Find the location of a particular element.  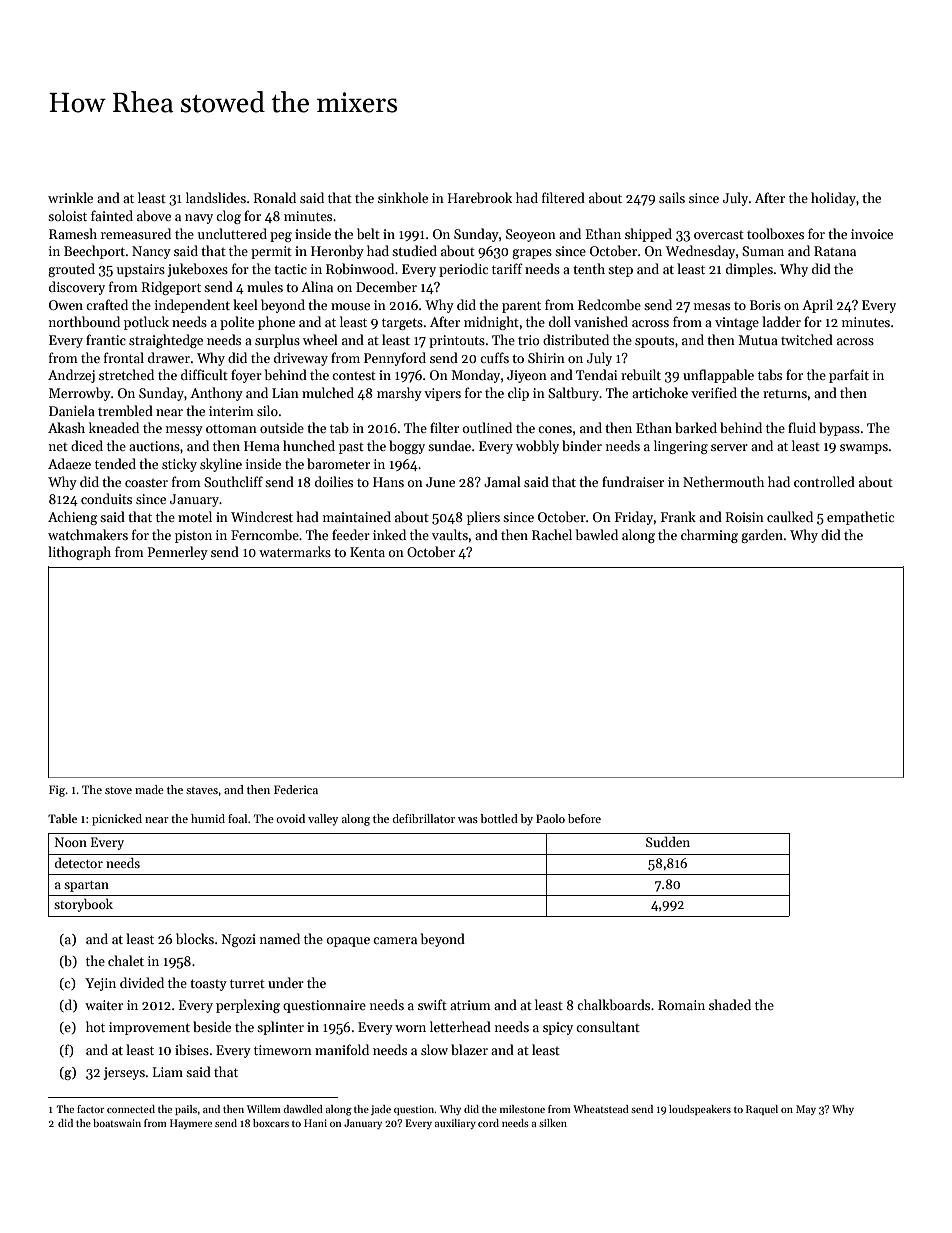

silken is located at coordinates (553, 1123).
